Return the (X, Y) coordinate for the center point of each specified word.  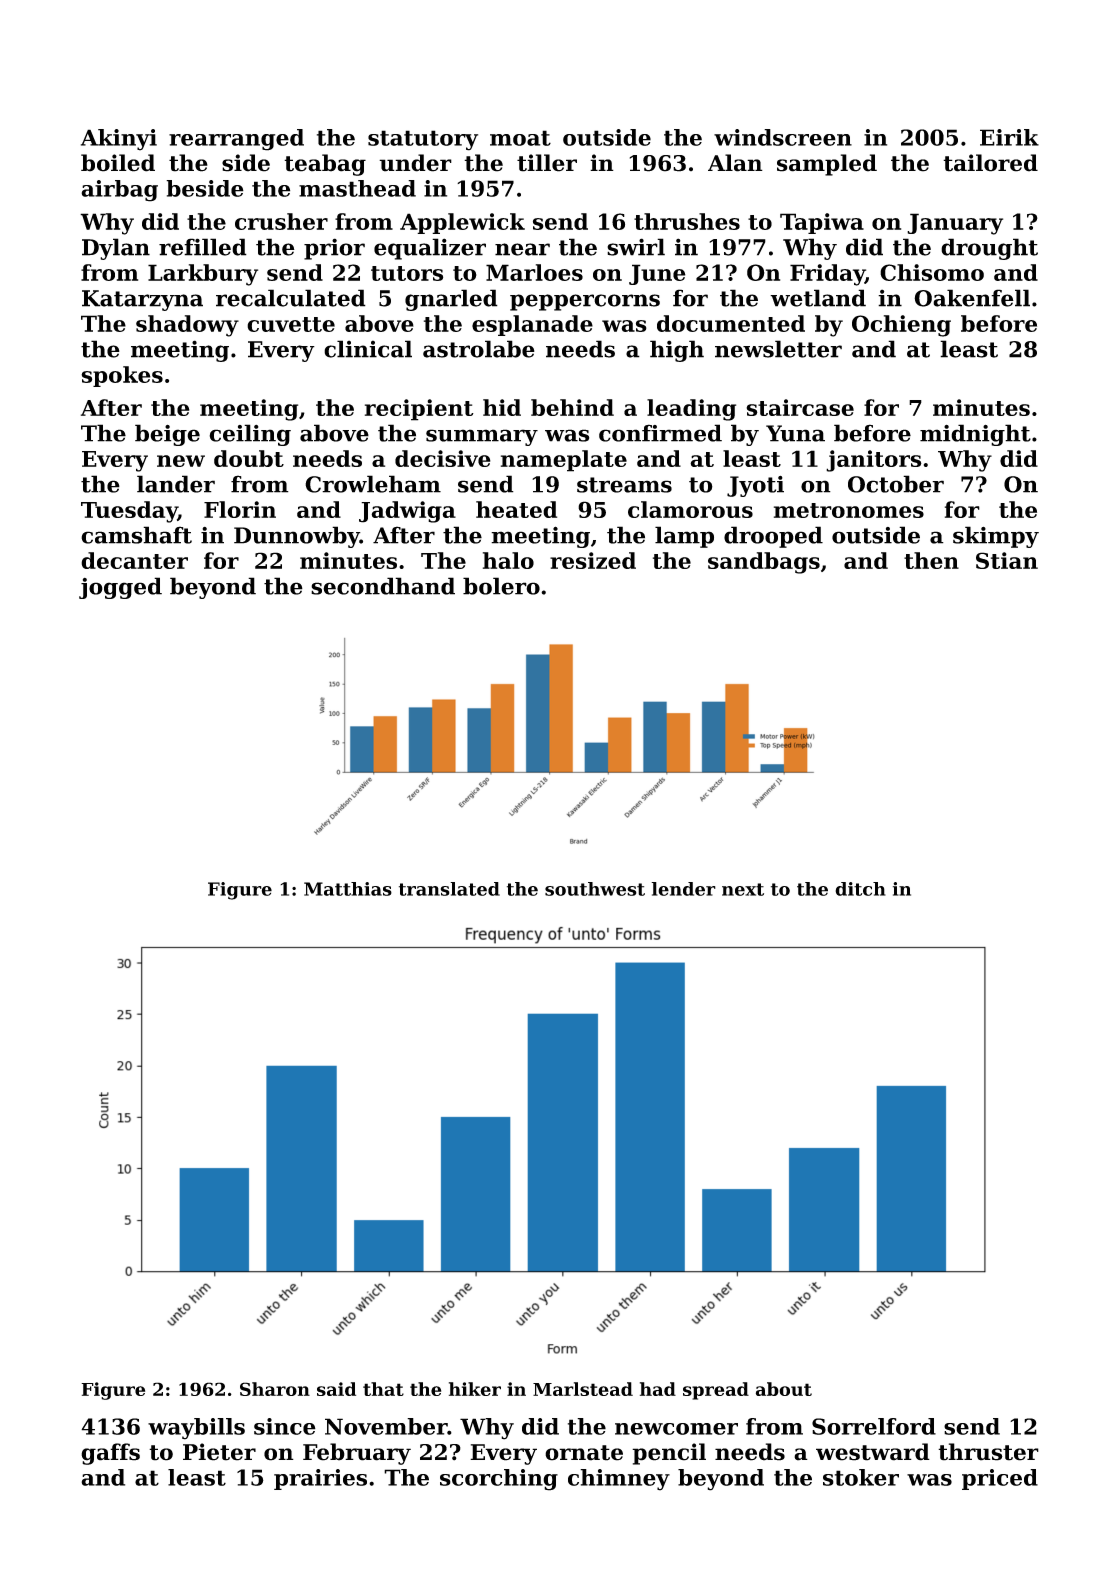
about (784, 1389)
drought (989, 249)
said (336, 1389)
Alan (735, 163)
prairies (320, 1479)
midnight (975, 435)
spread (716, 1391)
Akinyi (119, 140)
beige (167, 435)
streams (624, 485)
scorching (499, 1480)
